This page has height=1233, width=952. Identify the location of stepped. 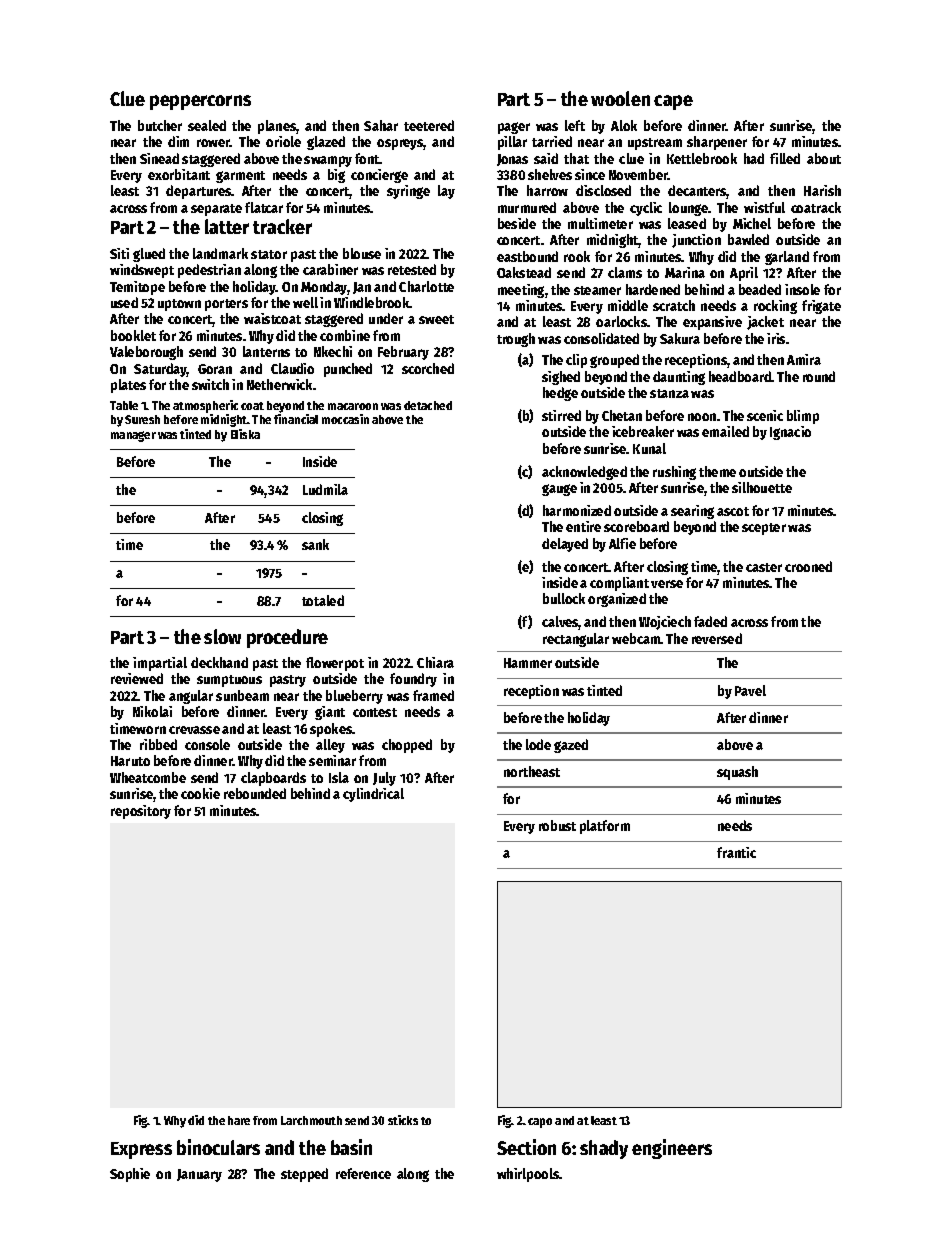
(304, 1175).
